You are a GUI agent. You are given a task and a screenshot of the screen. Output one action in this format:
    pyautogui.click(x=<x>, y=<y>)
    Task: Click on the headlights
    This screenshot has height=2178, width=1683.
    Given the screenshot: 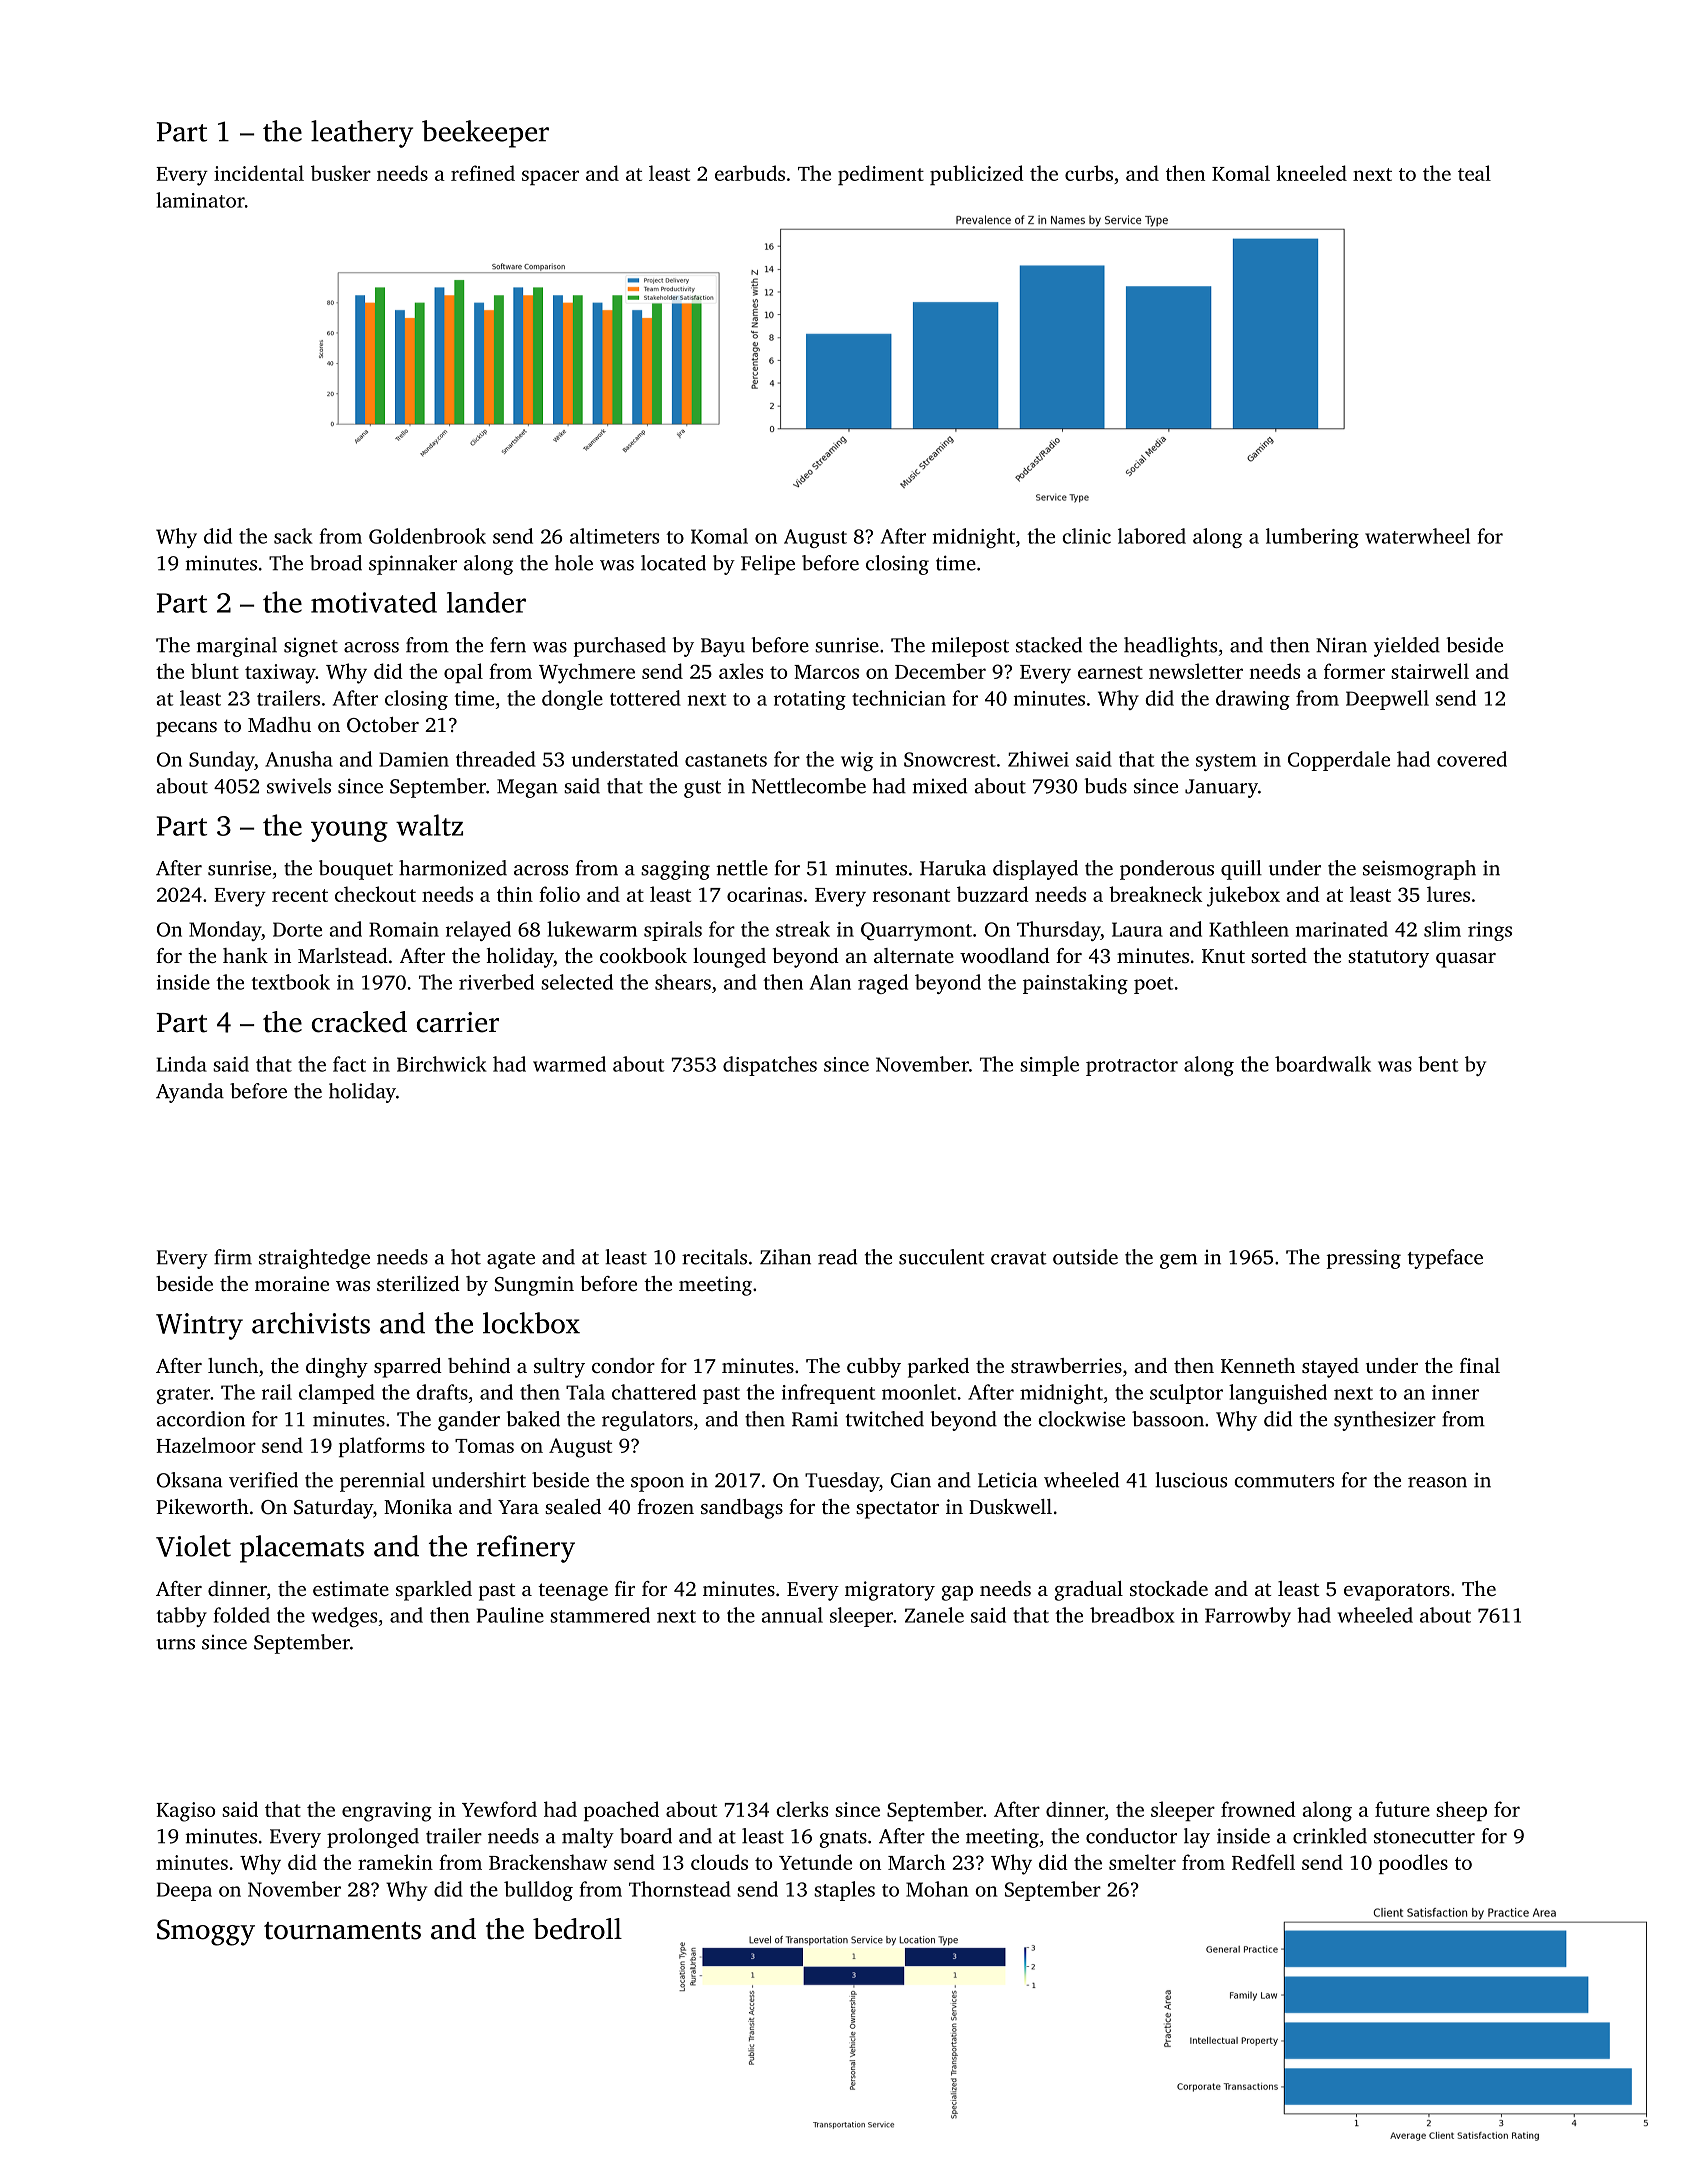 What is the action you would take?
    pyautogui.click(x=1170, y=647)
